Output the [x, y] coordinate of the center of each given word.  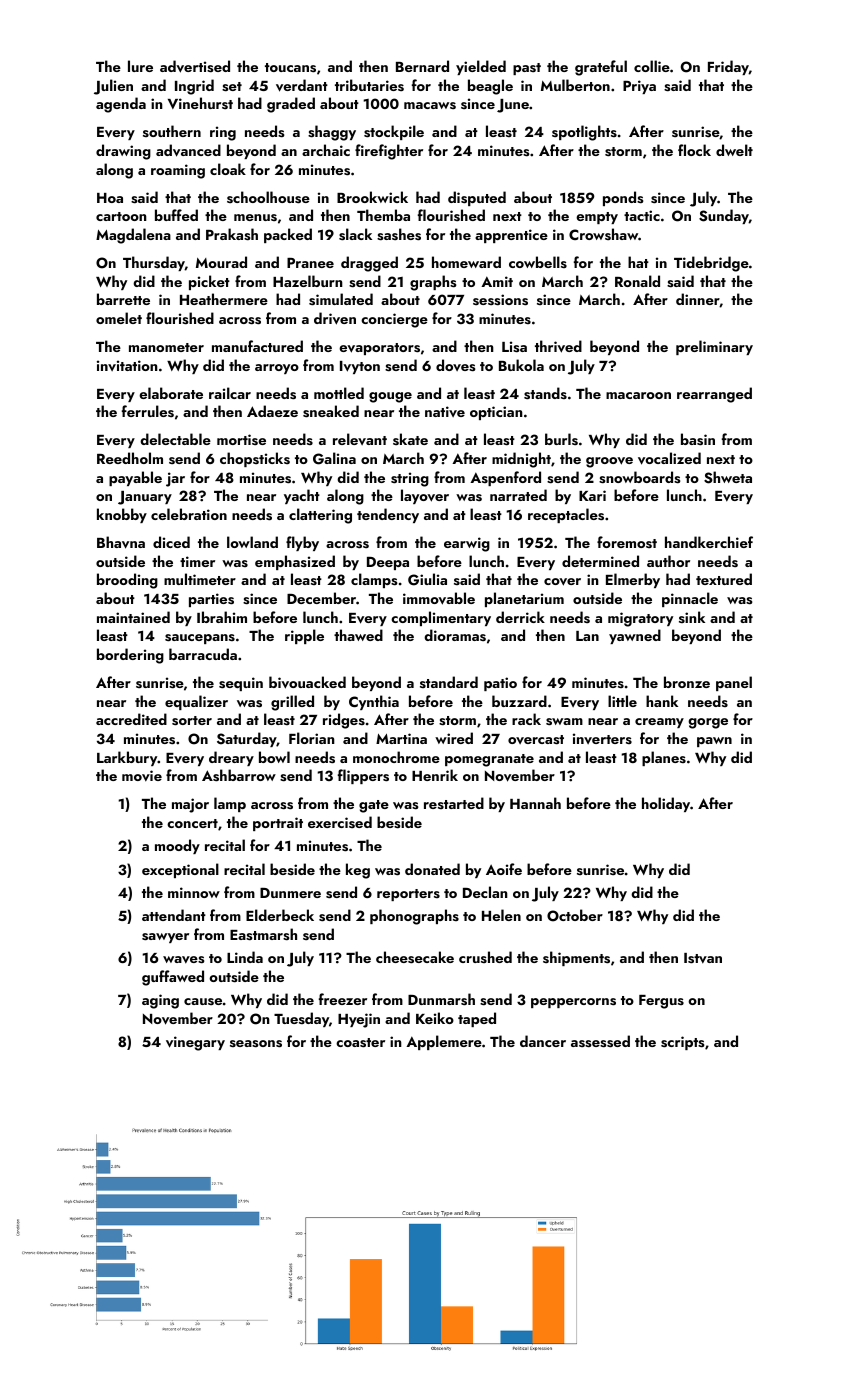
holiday [666, 804]
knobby [122, 515]
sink [692, 617]
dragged [369, 264]
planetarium [524, 599]
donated [432, 869]
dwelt [734, 150]
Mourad [221, 262]
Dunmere [290, 893]
